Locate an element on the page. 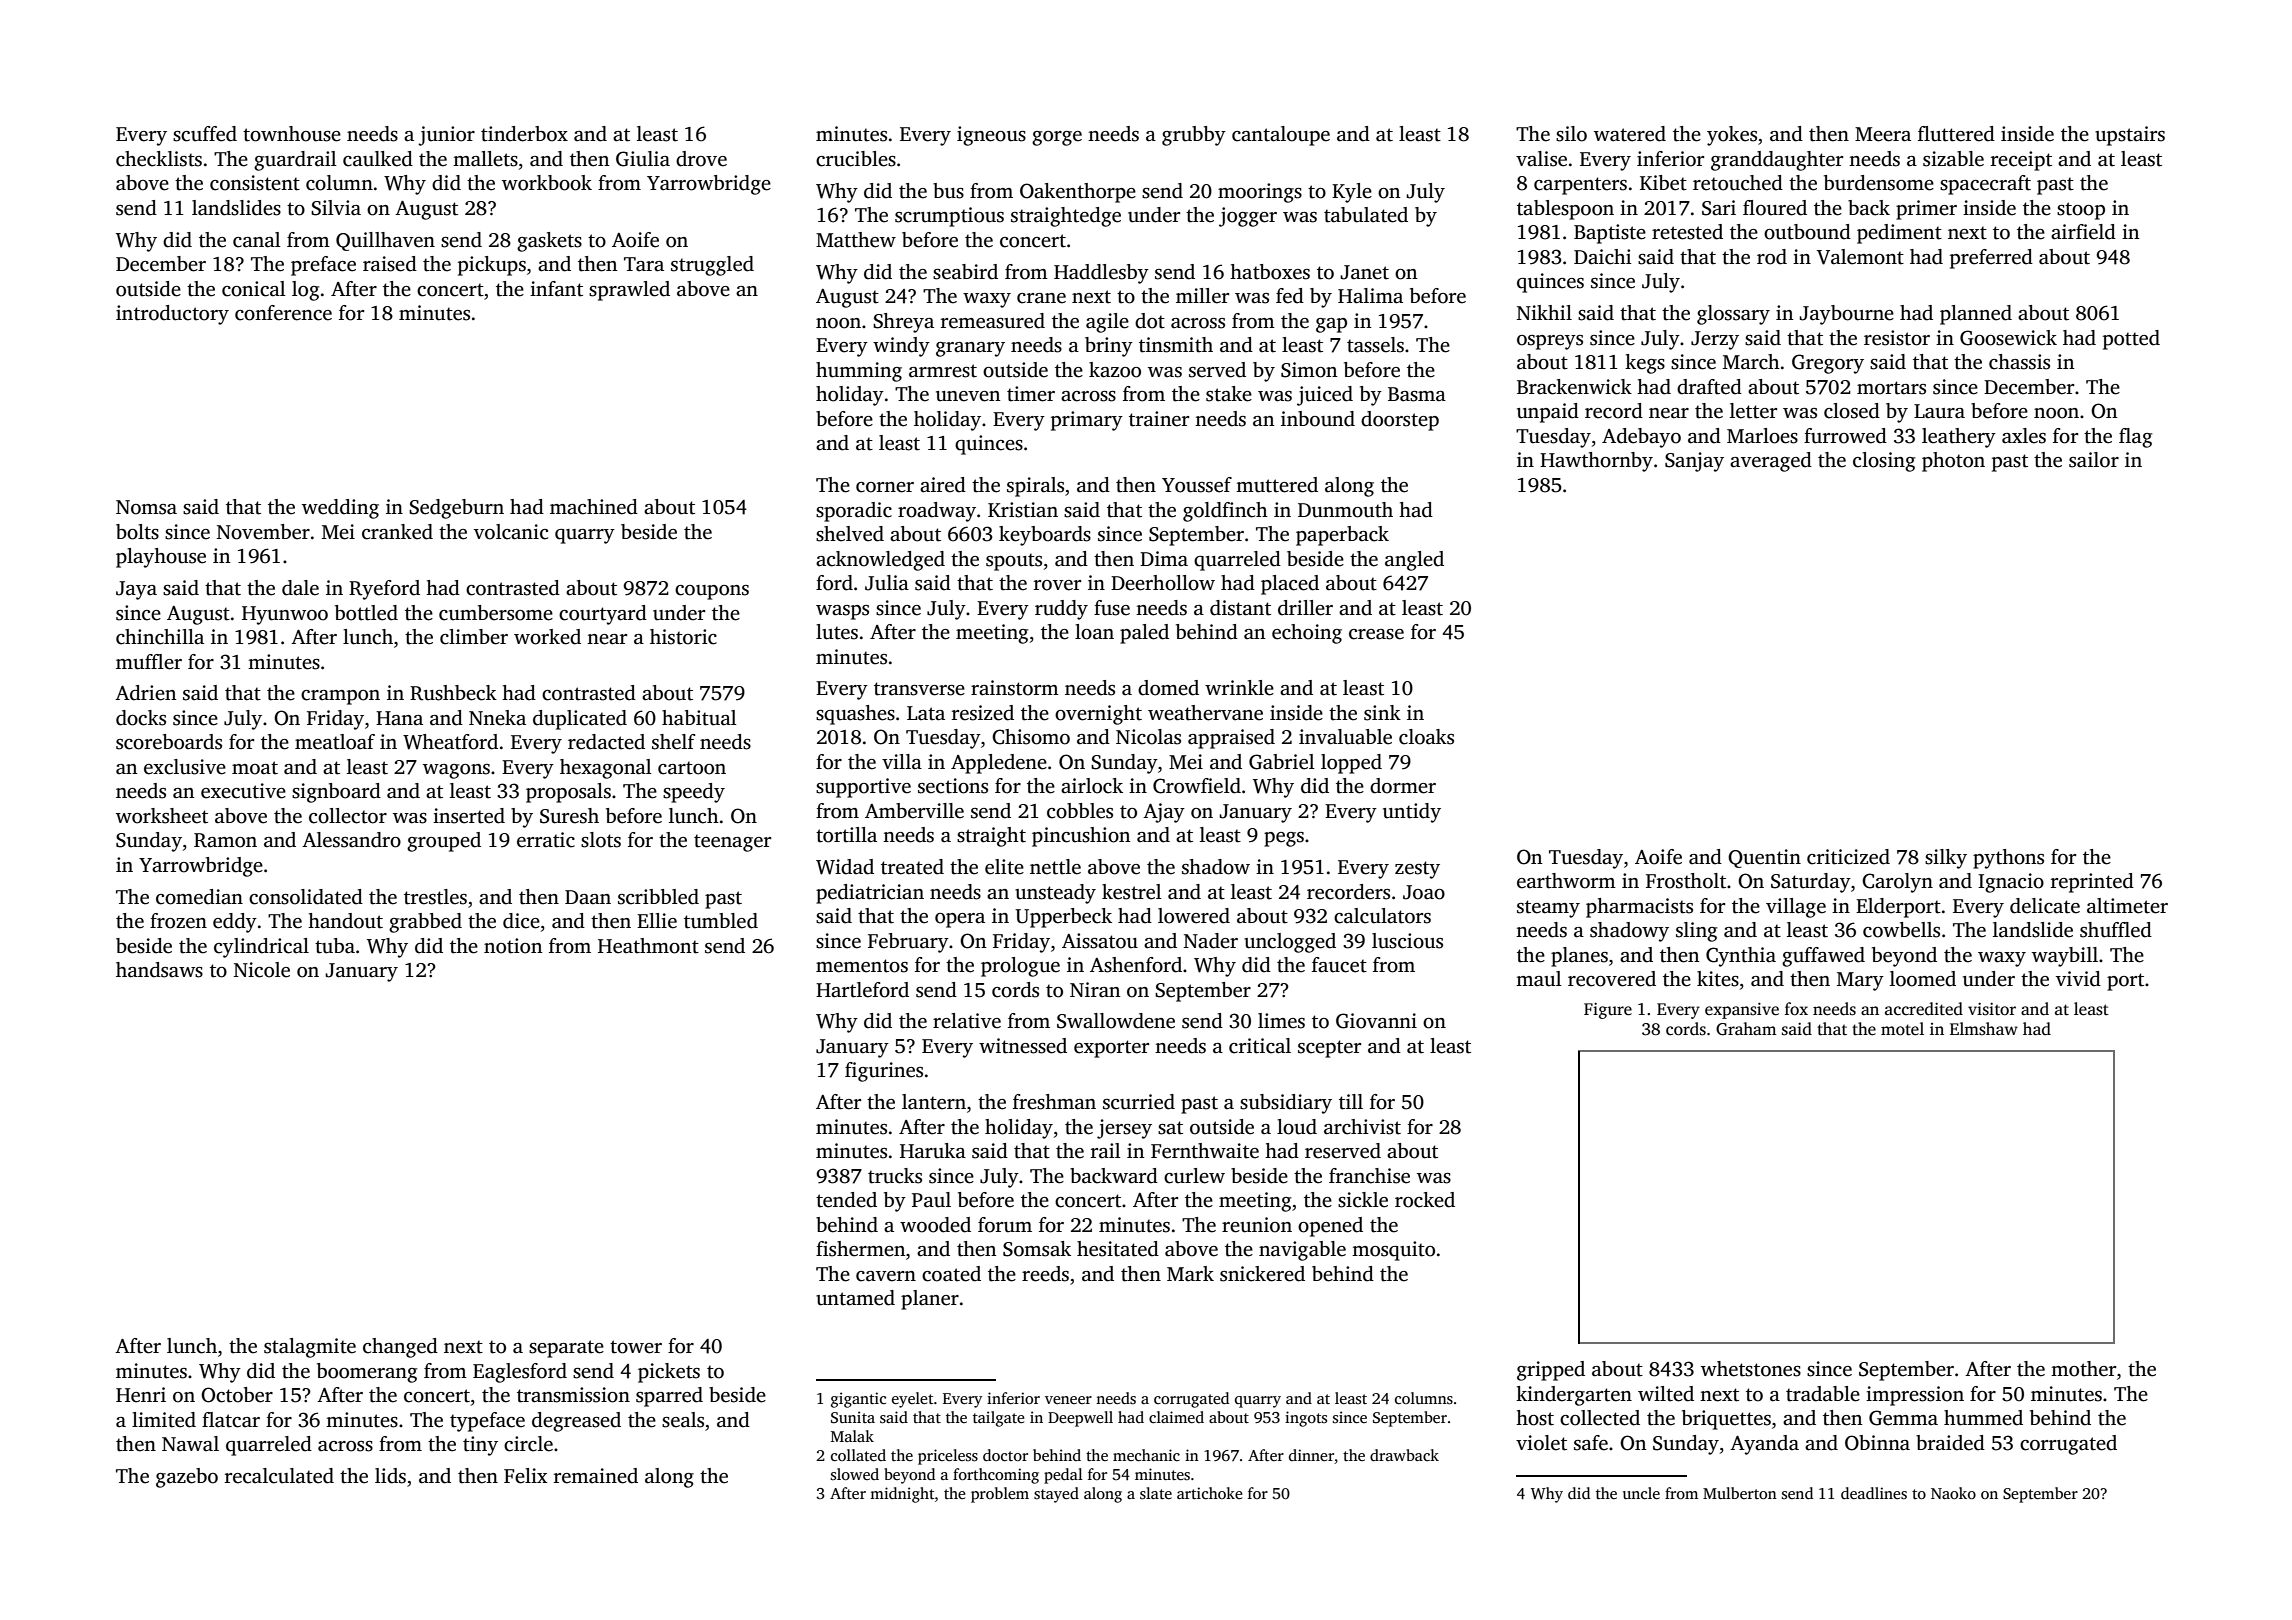 This image has width=2292, height=1620. pythons is located at coordinates (2008, 859).
